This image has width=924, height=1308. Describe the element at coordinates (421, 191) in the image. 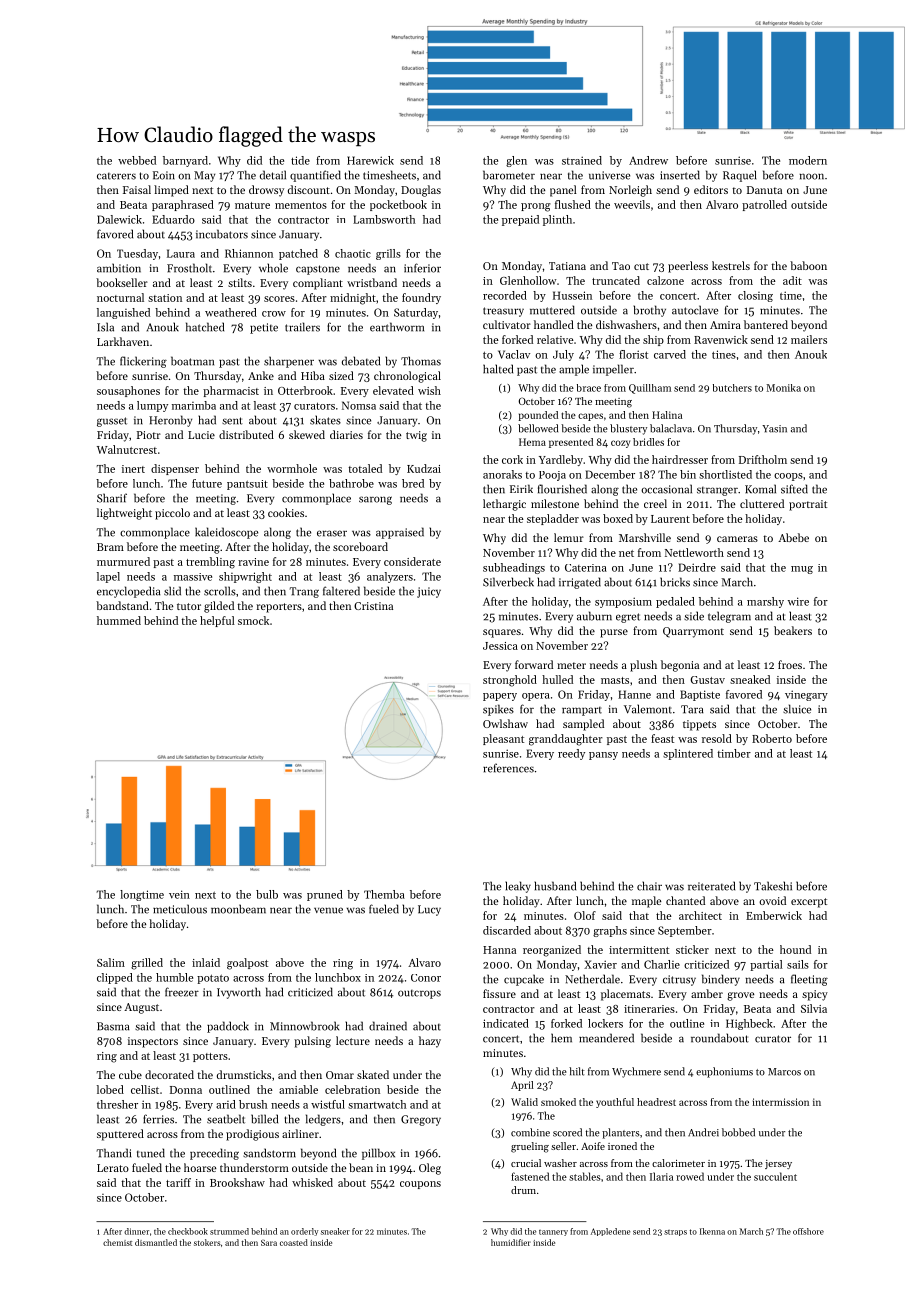

I see `Douglas` at that location.
